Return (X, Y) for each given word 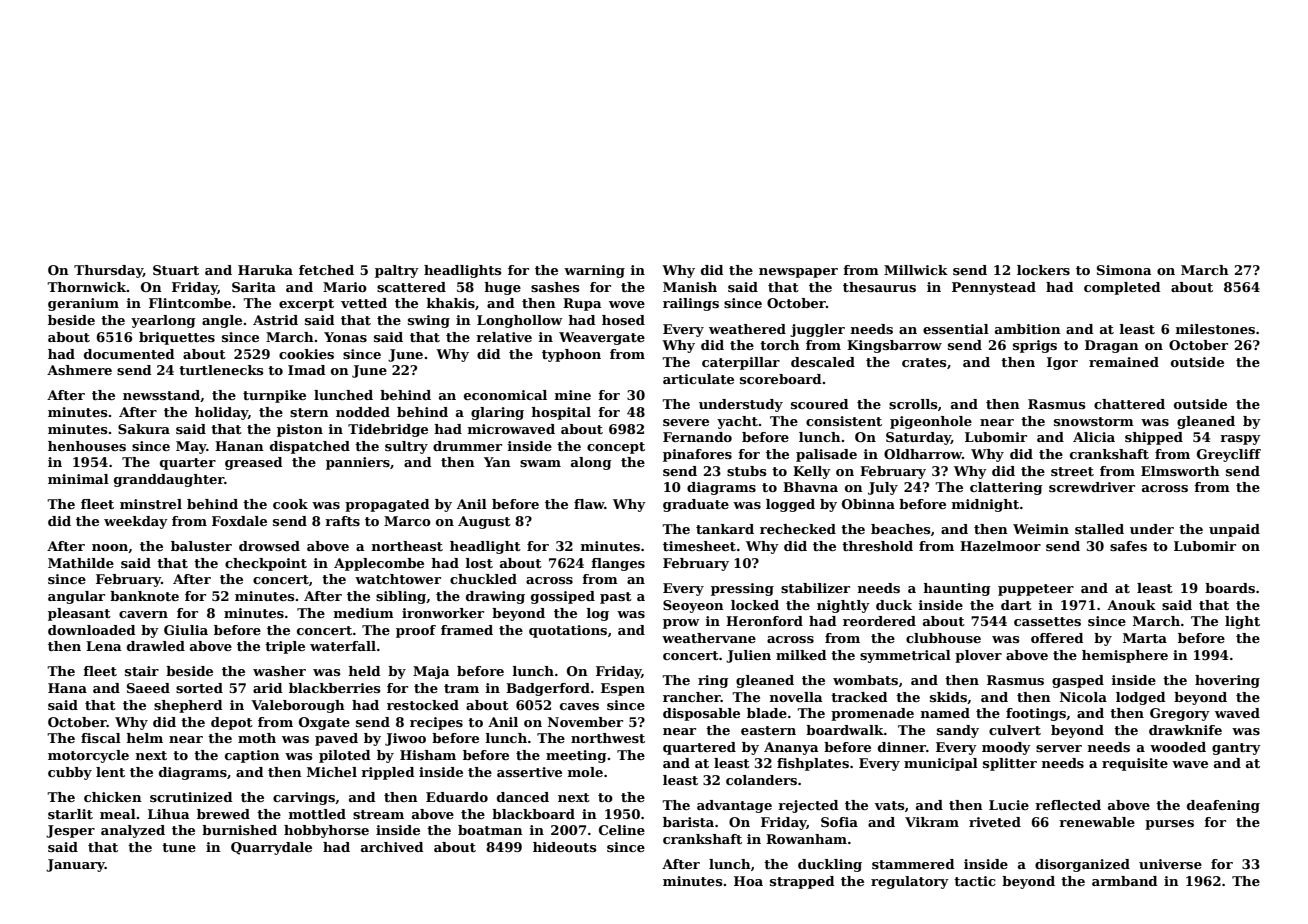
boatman (490, 830)
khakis (451, 303)
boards (1230, 588)
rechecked (798, 529)
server (1059, 748)
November (585, 722)
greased (254, 463)
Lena (104, 646)
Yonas (345, 337)
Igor (1062, 363)
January (75, 865)
